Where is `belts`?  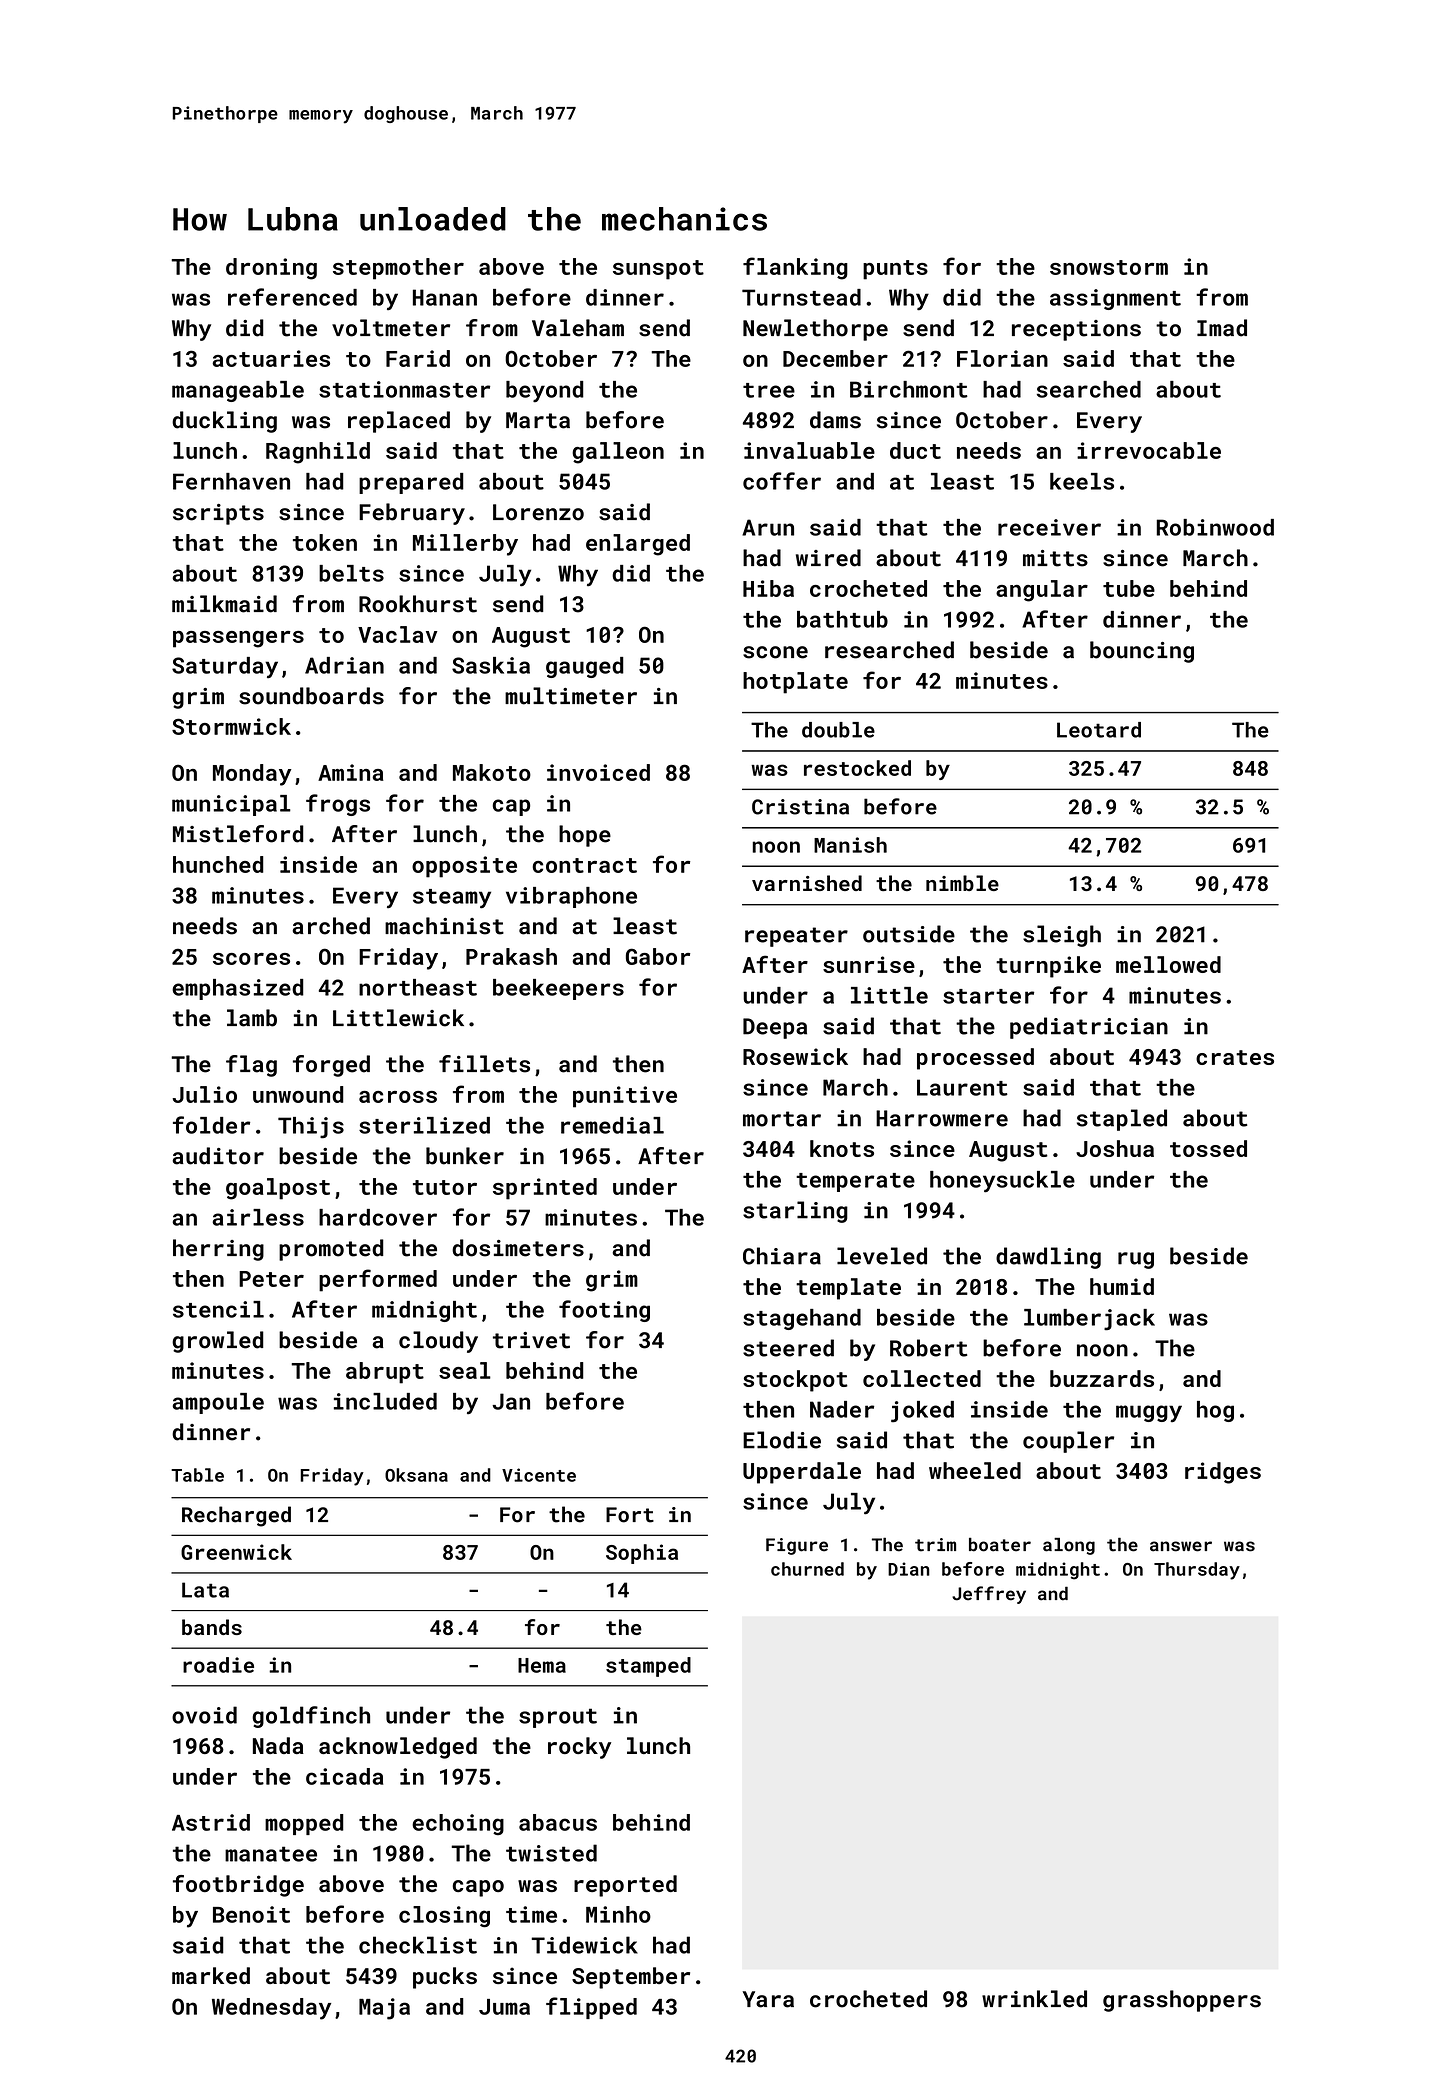 belts is located at coordinates (351, 573).
